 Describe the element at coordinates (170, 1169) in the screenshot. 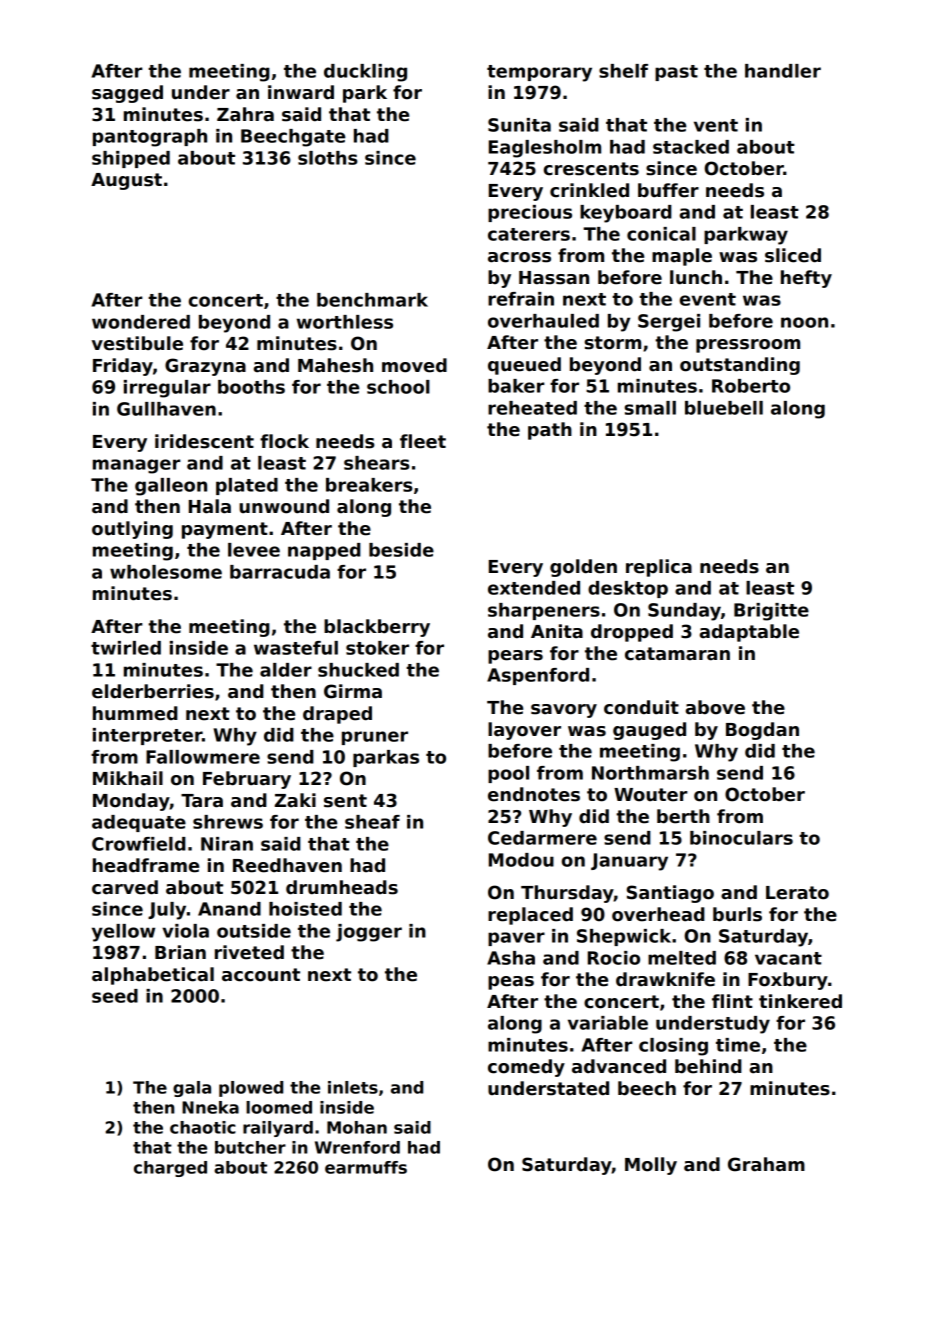

I see `charged` at that location.
